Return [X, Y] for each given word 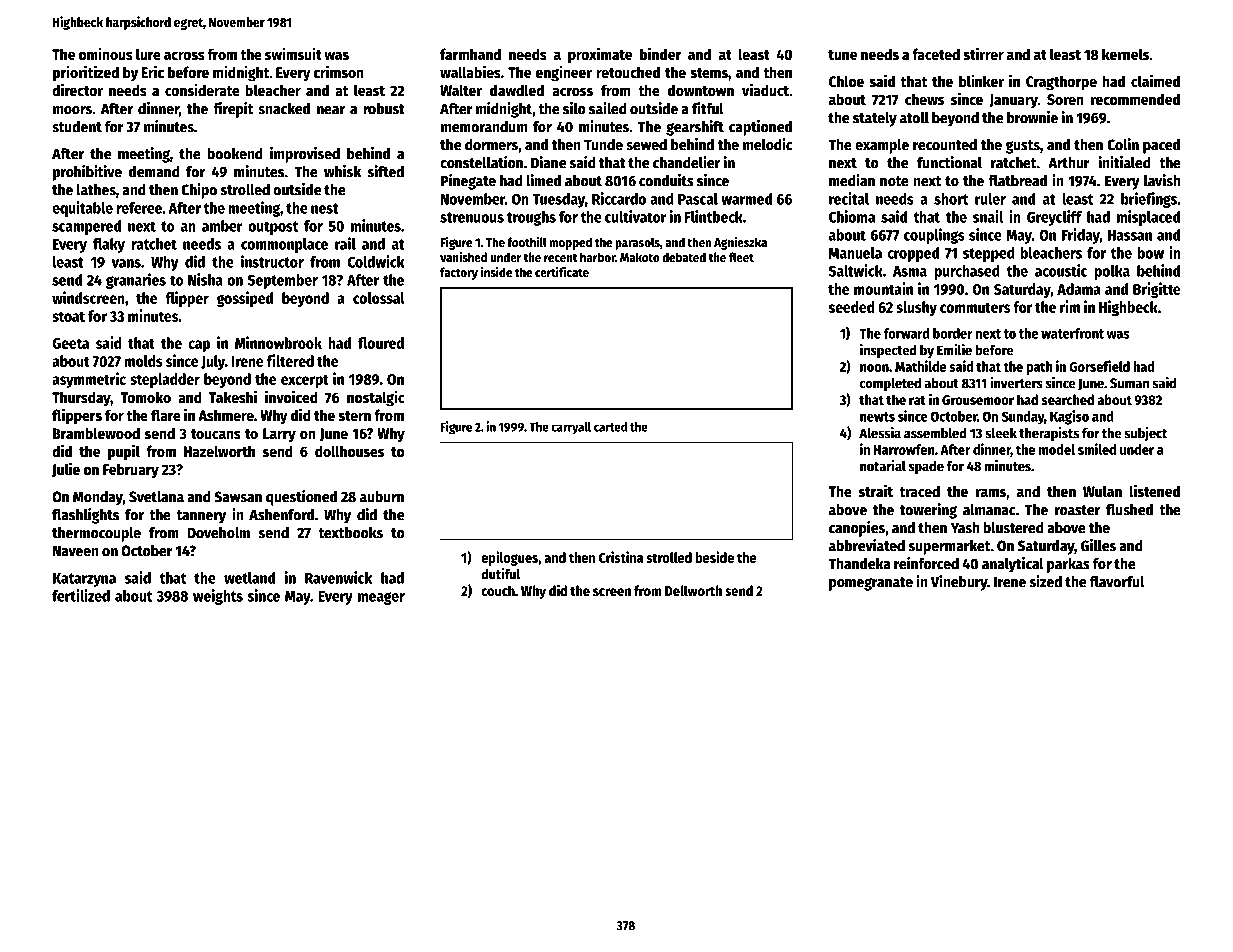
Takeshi [233, 396]
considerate [202, 89]
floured [381, 343]
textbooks [350, 533]
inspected [888, 351]
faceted [936, 54]
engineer [564, 73]
